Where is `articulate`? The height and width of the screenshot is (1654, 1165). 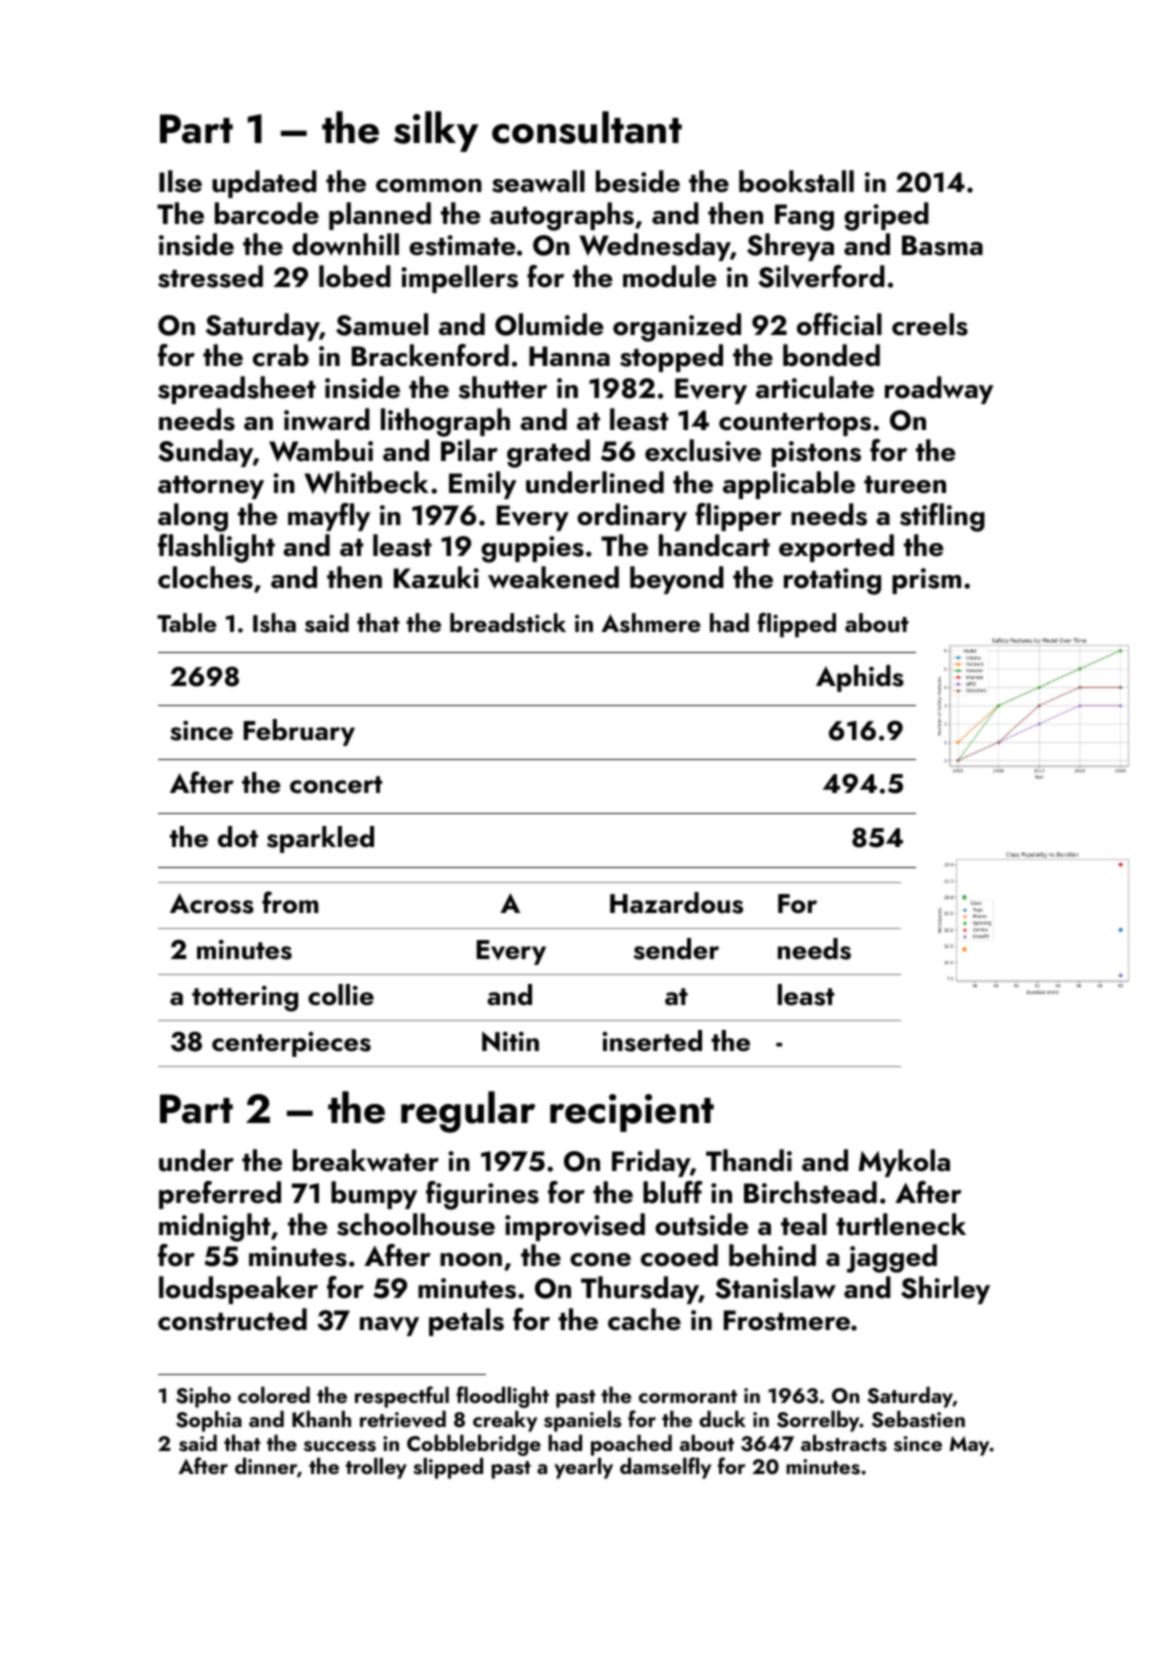 articulate is located at coordinates (815, 387).
